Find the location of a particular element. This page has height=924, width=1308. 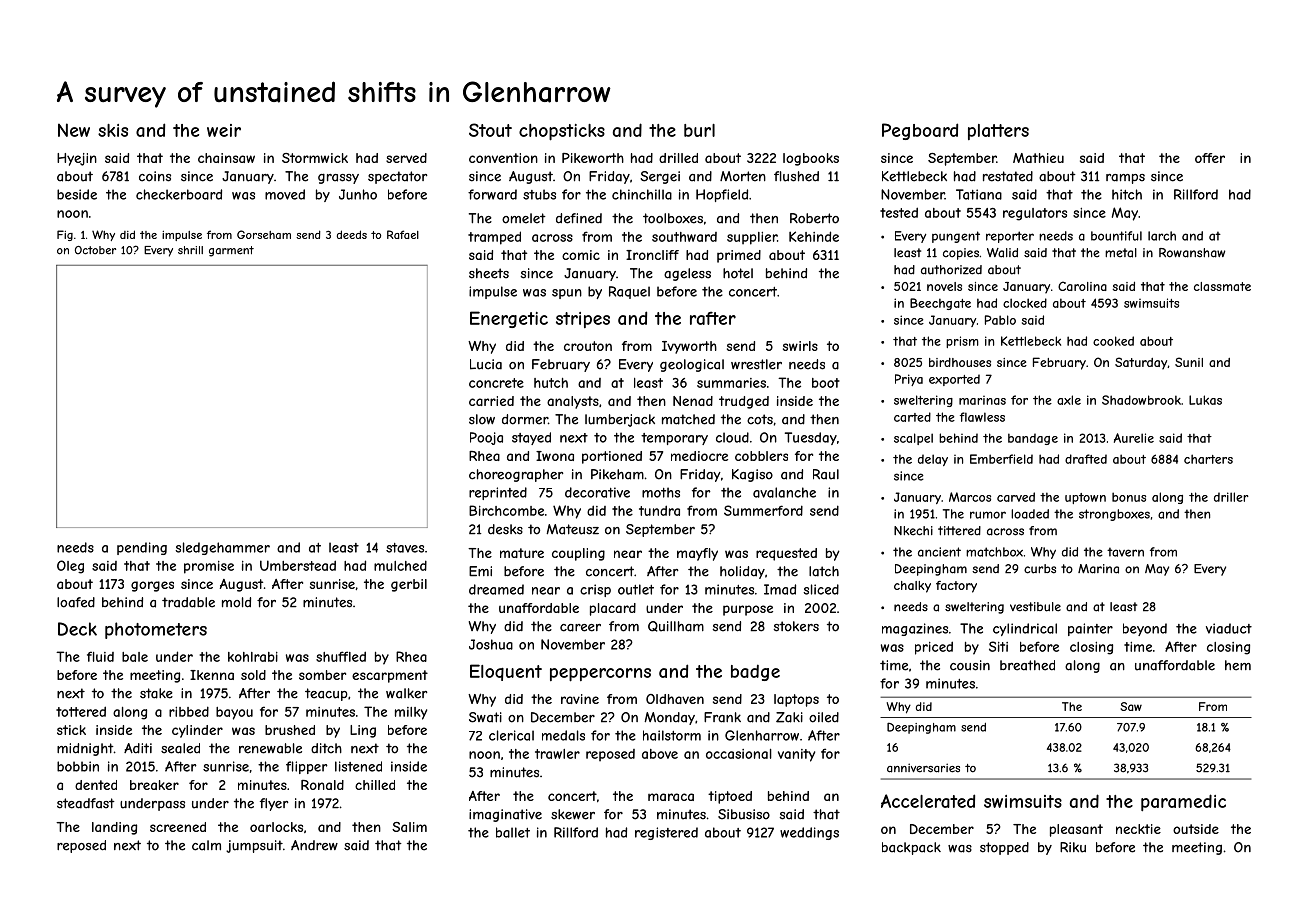

jumpsuit is located at coordinates (254, 846).
